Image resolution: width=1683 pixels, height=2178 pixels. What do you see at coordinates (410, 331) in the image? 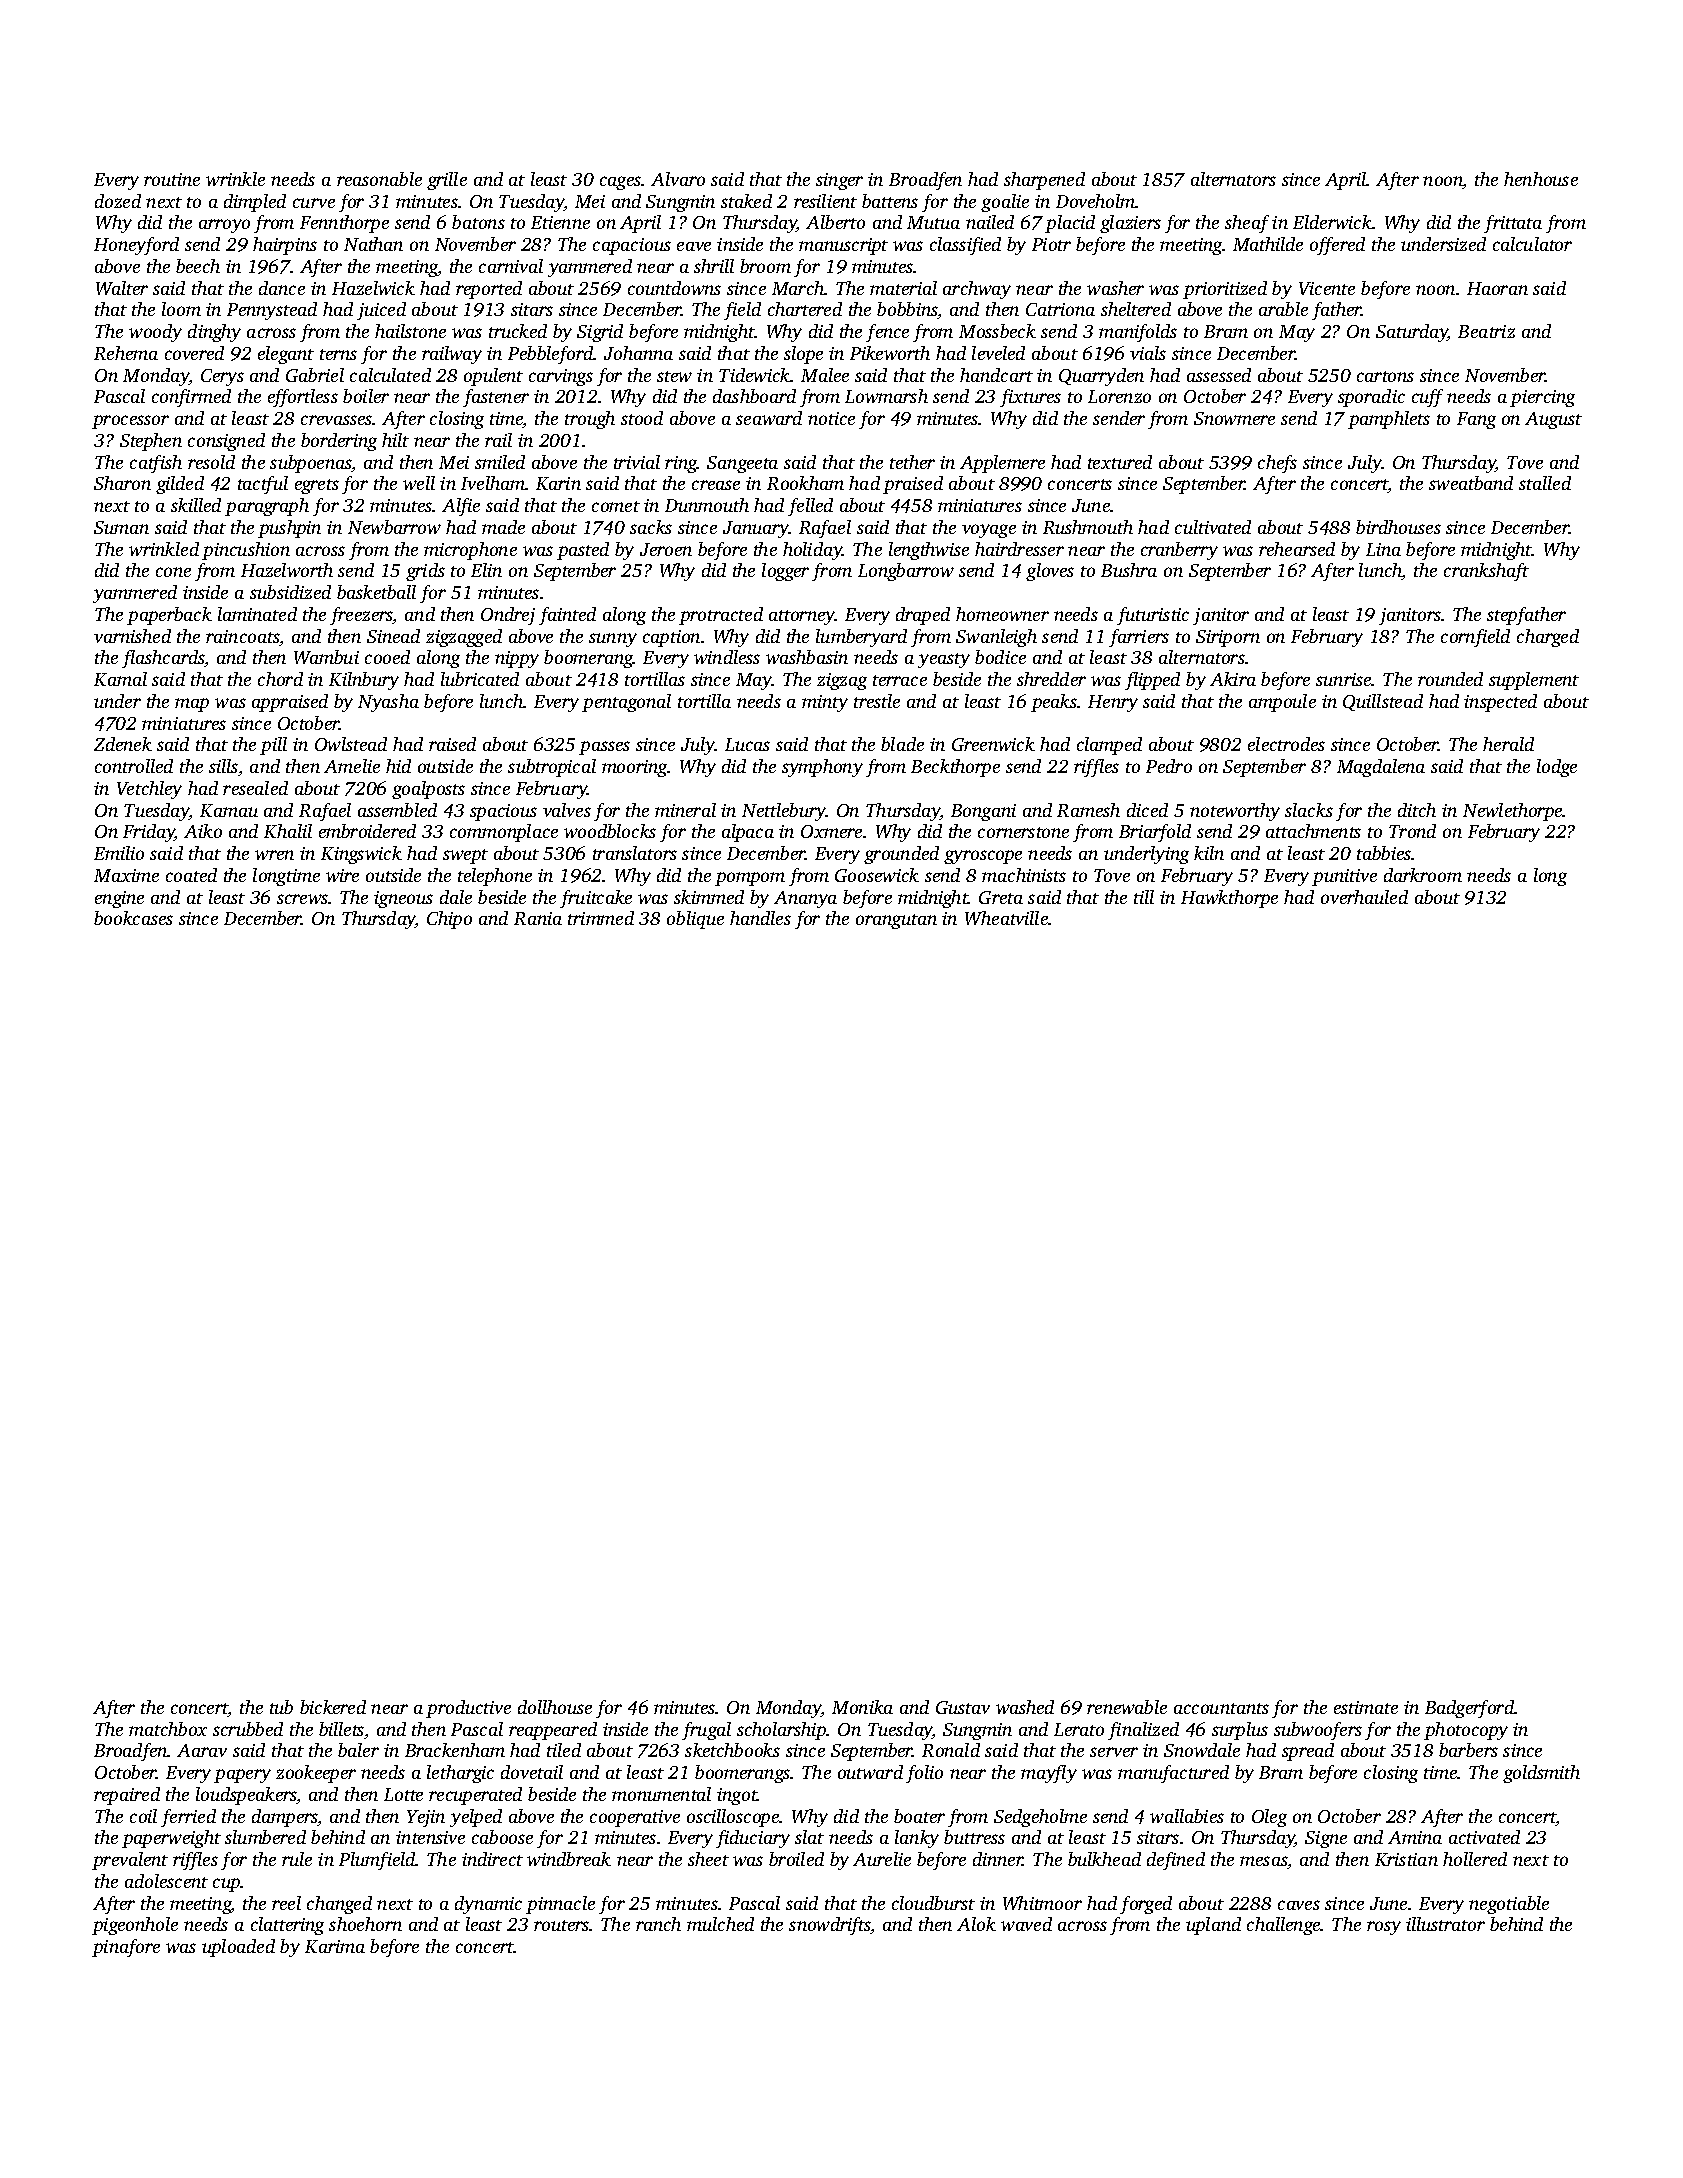
I see `hailstone` at bounding box center [410, 331].
